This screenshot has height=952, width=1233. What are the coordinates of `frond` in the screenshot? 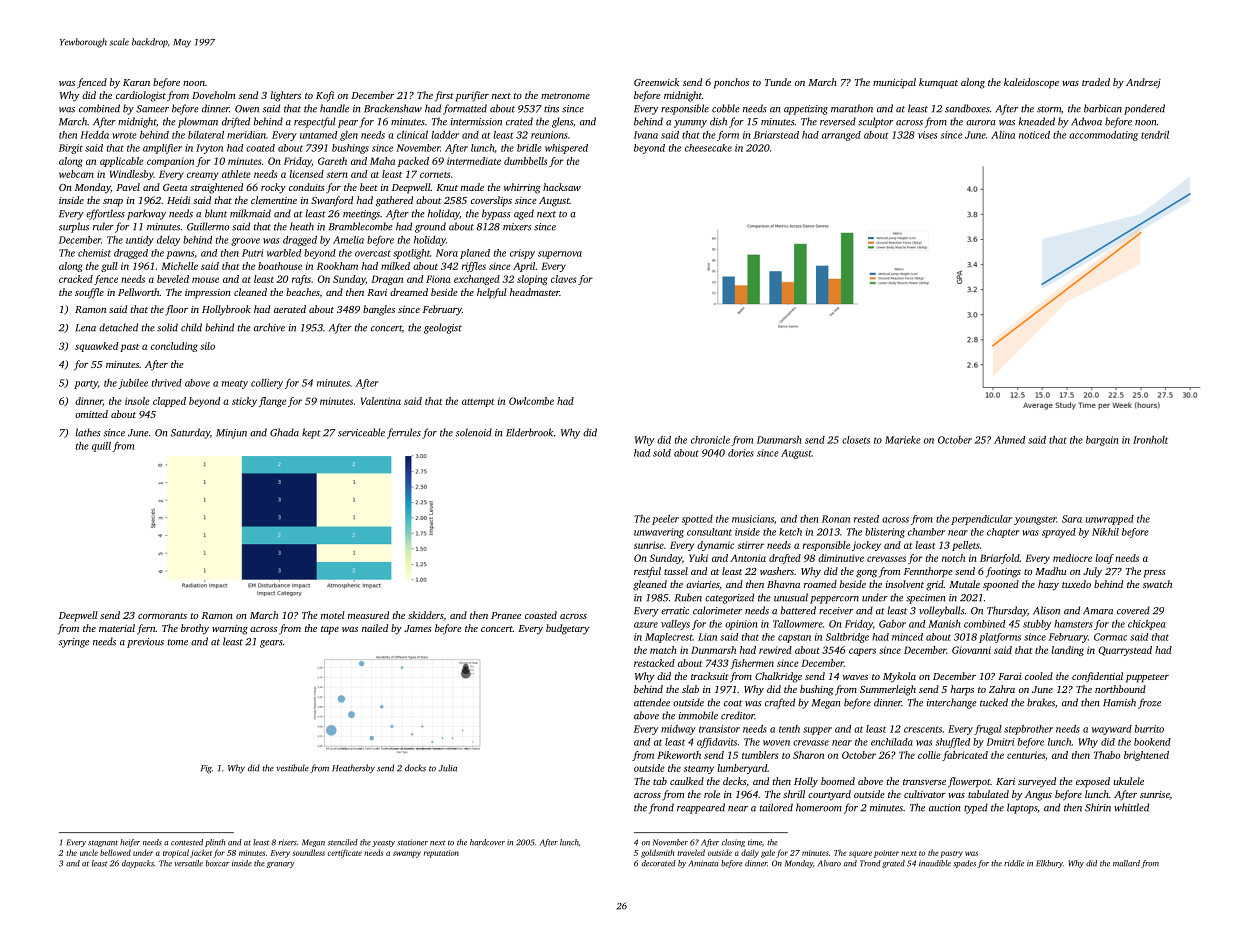 It's located at (661, 808).
